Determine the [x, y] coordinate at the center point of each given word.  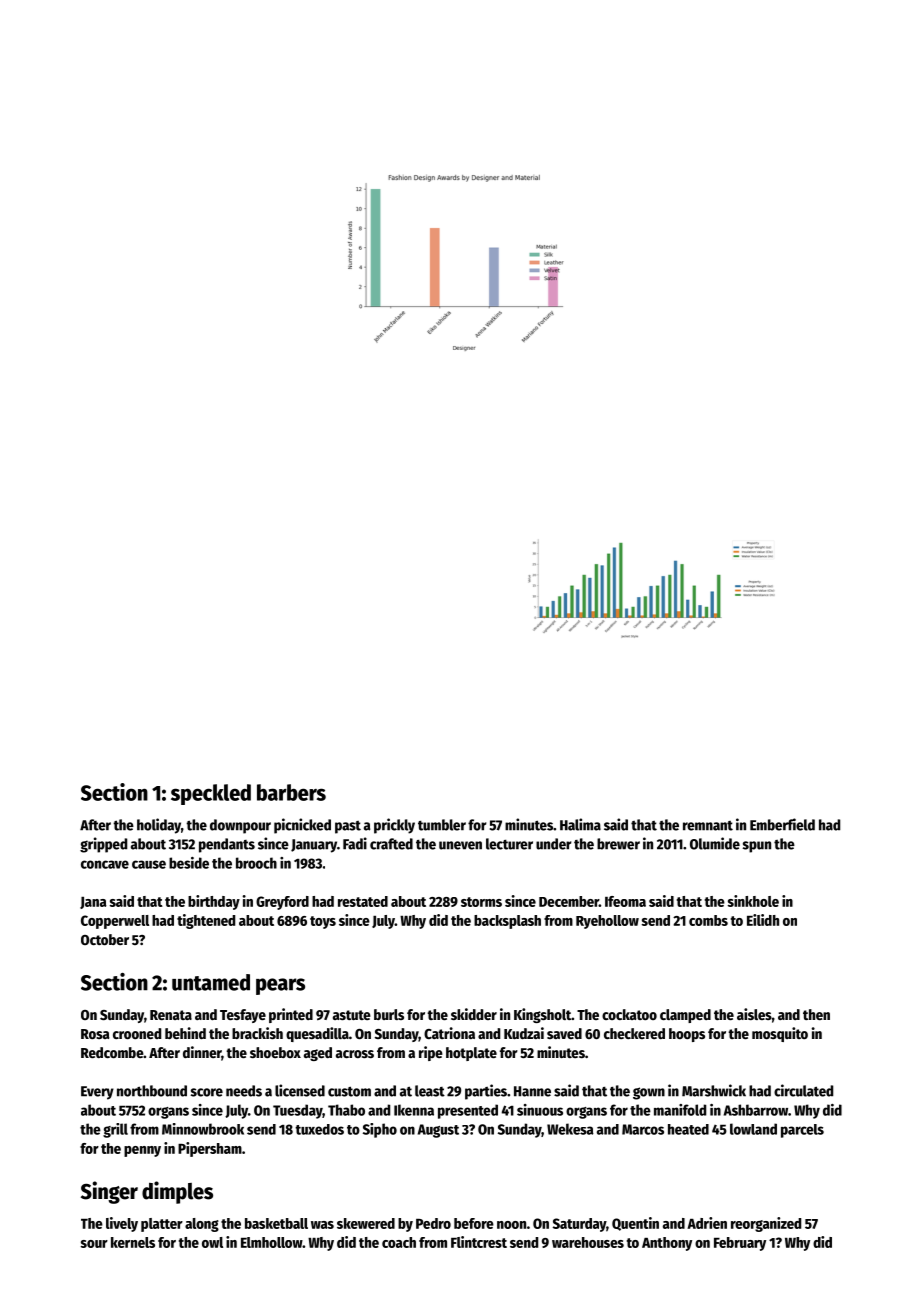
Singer [109, 1192]
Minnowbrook [203, 1129]
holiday [159, 826]
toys [323, 922]
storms [481, 902]
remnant [708, 826]
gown [649, 1093]
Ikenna [414, 1110]
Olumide [715, 843]
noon [511, 1225]
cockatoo [629, 1014]
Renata [171, 1015]
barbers [291, 792]
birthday [214, 902]
